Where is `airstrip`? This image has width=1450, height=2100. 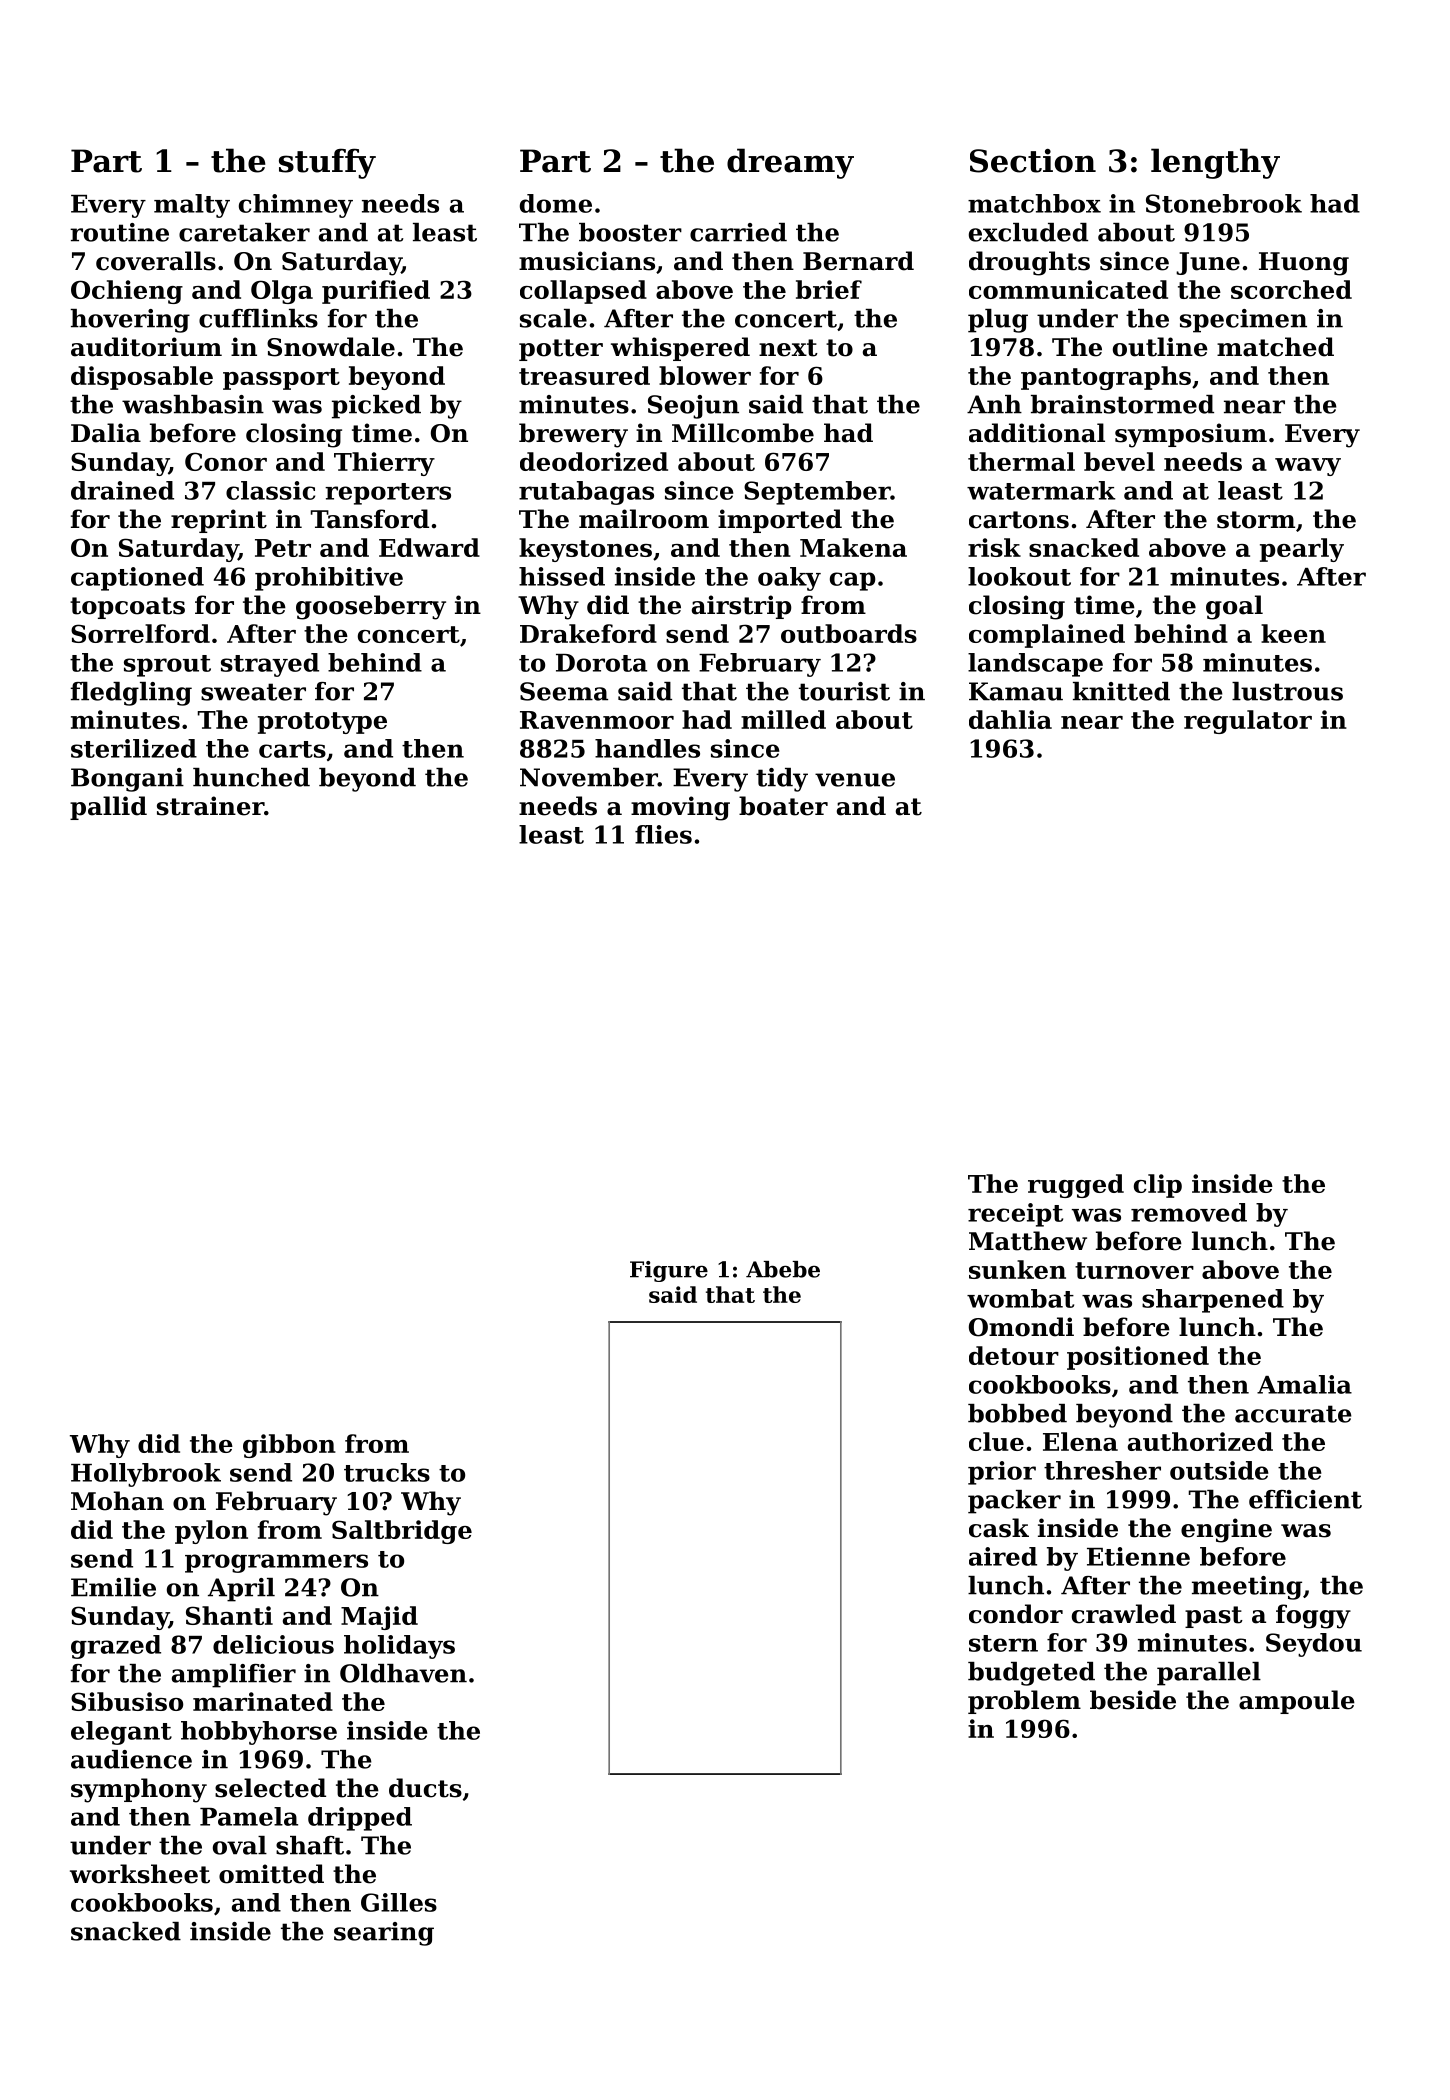
airstrip is located at coordinates (742, 607).
